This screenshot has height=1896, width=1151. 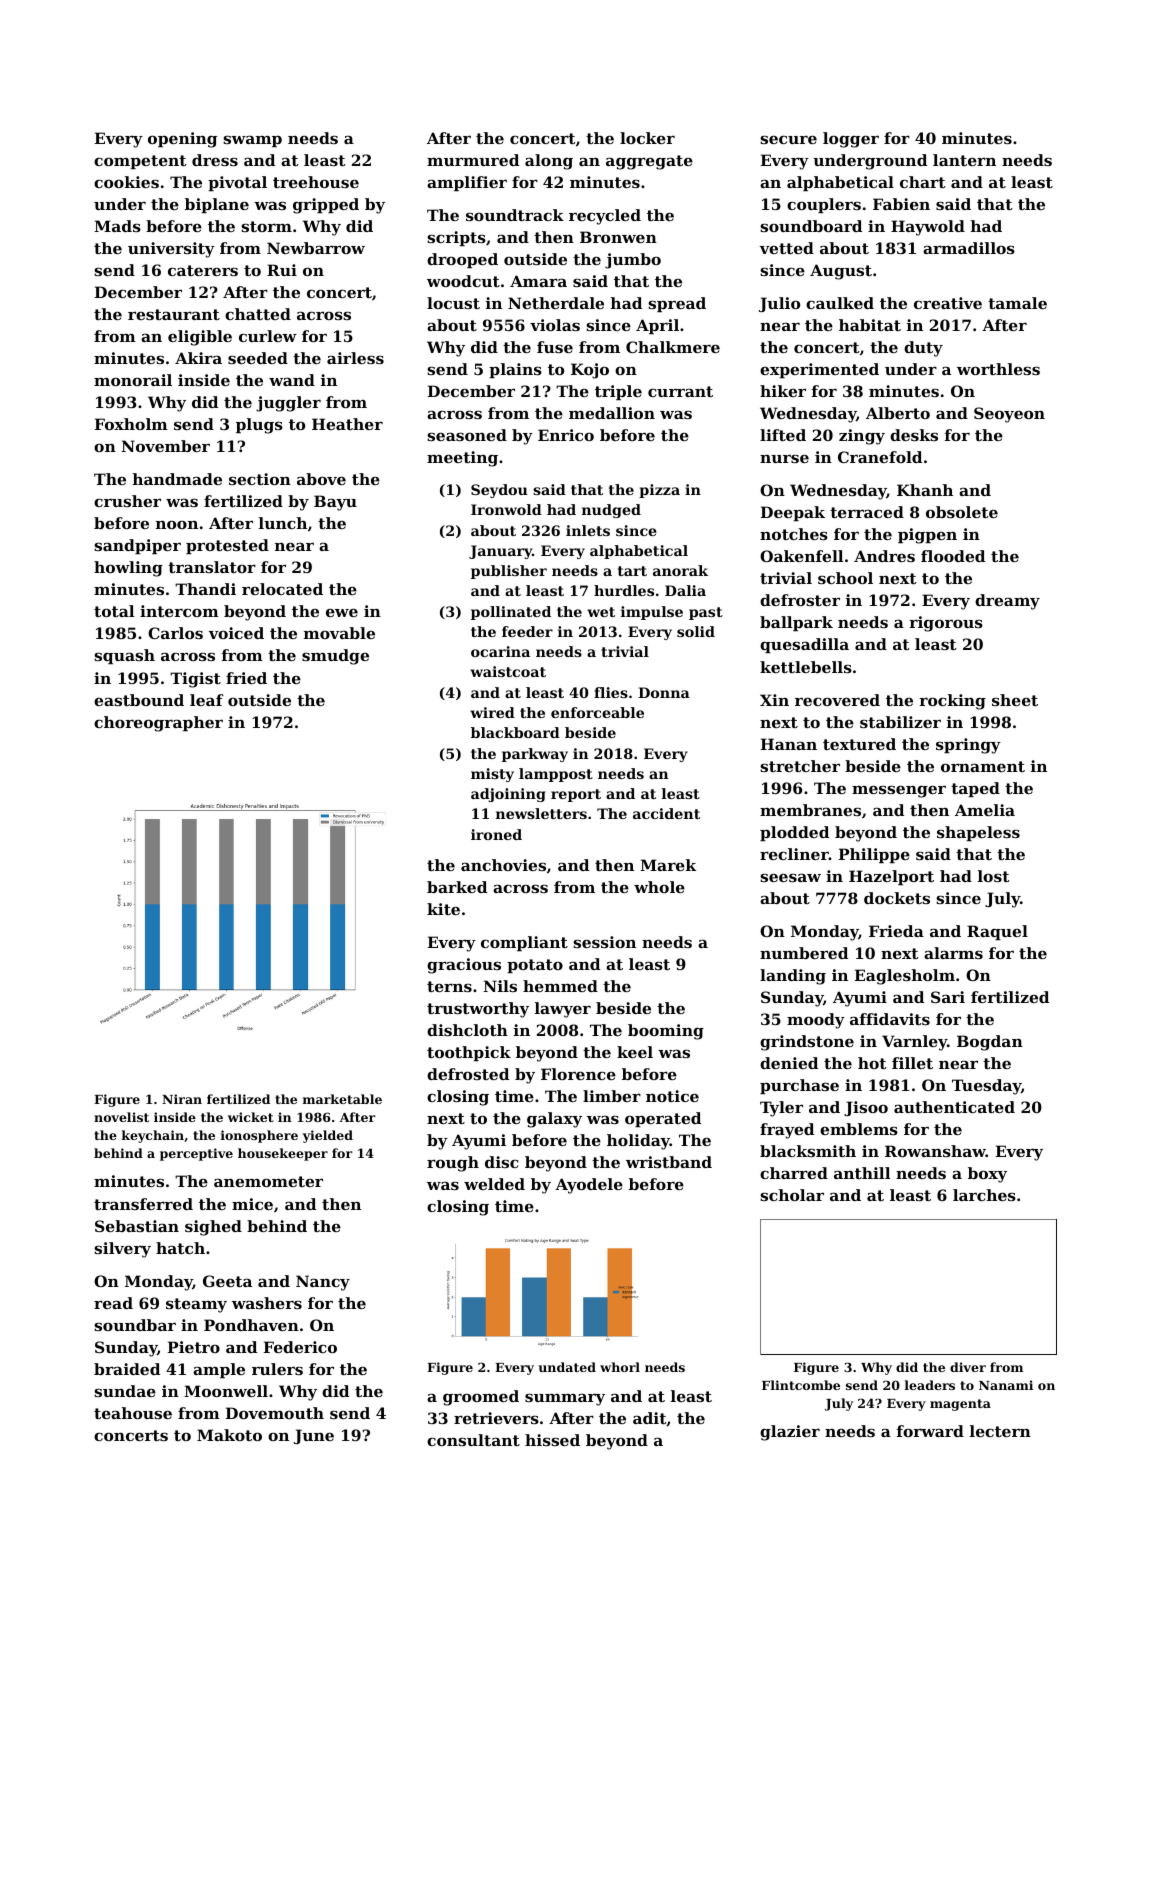 I want to click on kite, so click(x=443, y=909).
